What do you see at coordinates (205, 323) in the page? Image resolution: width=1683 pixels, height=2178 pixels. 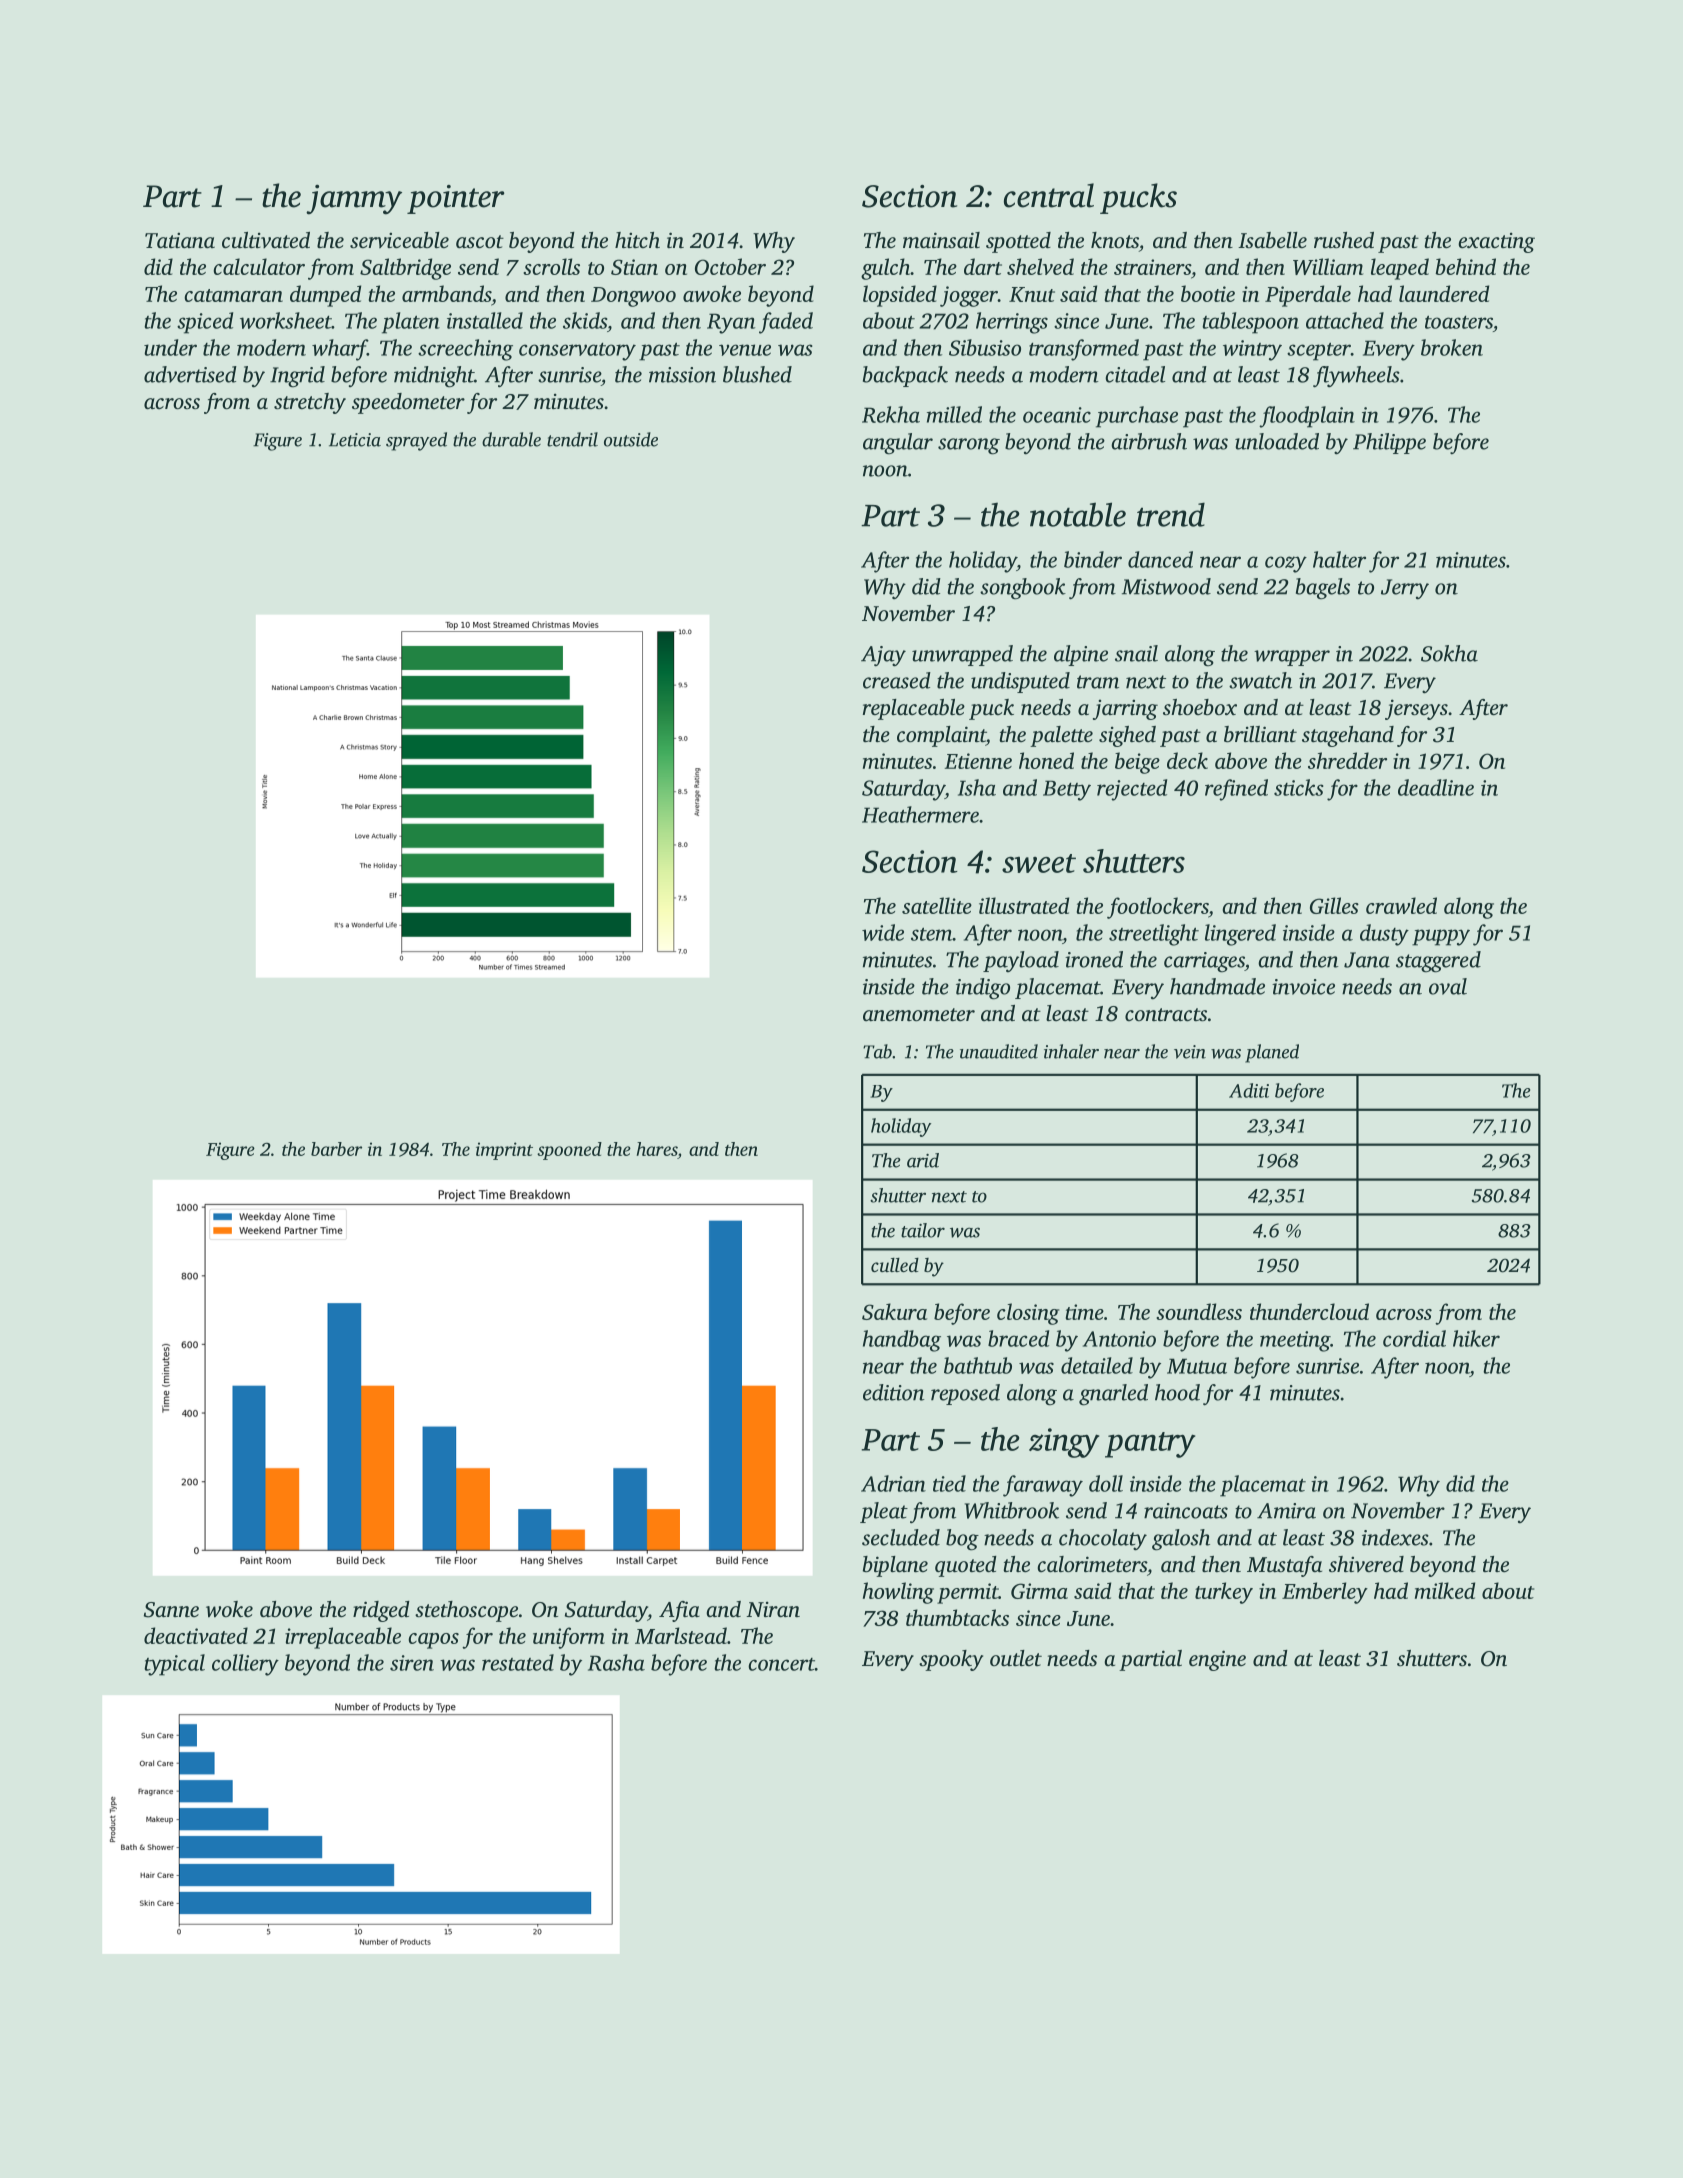 I see `spiced` at bounding box center [205, 323].
